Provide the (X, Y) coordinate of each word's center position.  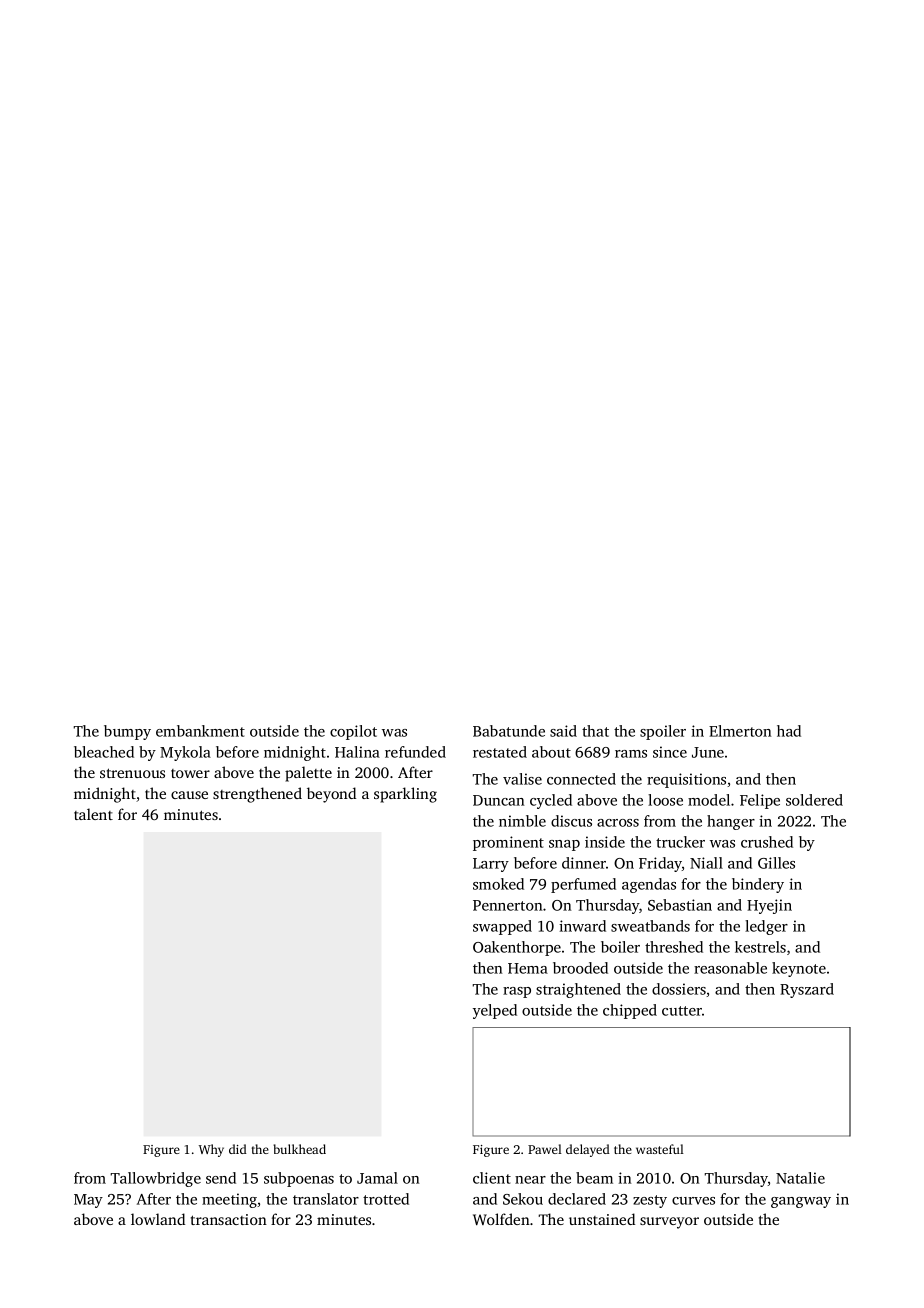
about (551, 752)
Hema (528, 968)
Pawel (545, 1149)
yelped (495, 1011)
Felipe (760, 801)
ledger (766, 927)
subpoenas (299, 1179)
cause (189, 795)
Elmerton (740, 731)
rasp (517, 992)
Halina (357, 752)
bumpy (127, 732)
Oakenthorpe (517, 948)
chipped (630, 1011)
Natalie (800, 1178)
